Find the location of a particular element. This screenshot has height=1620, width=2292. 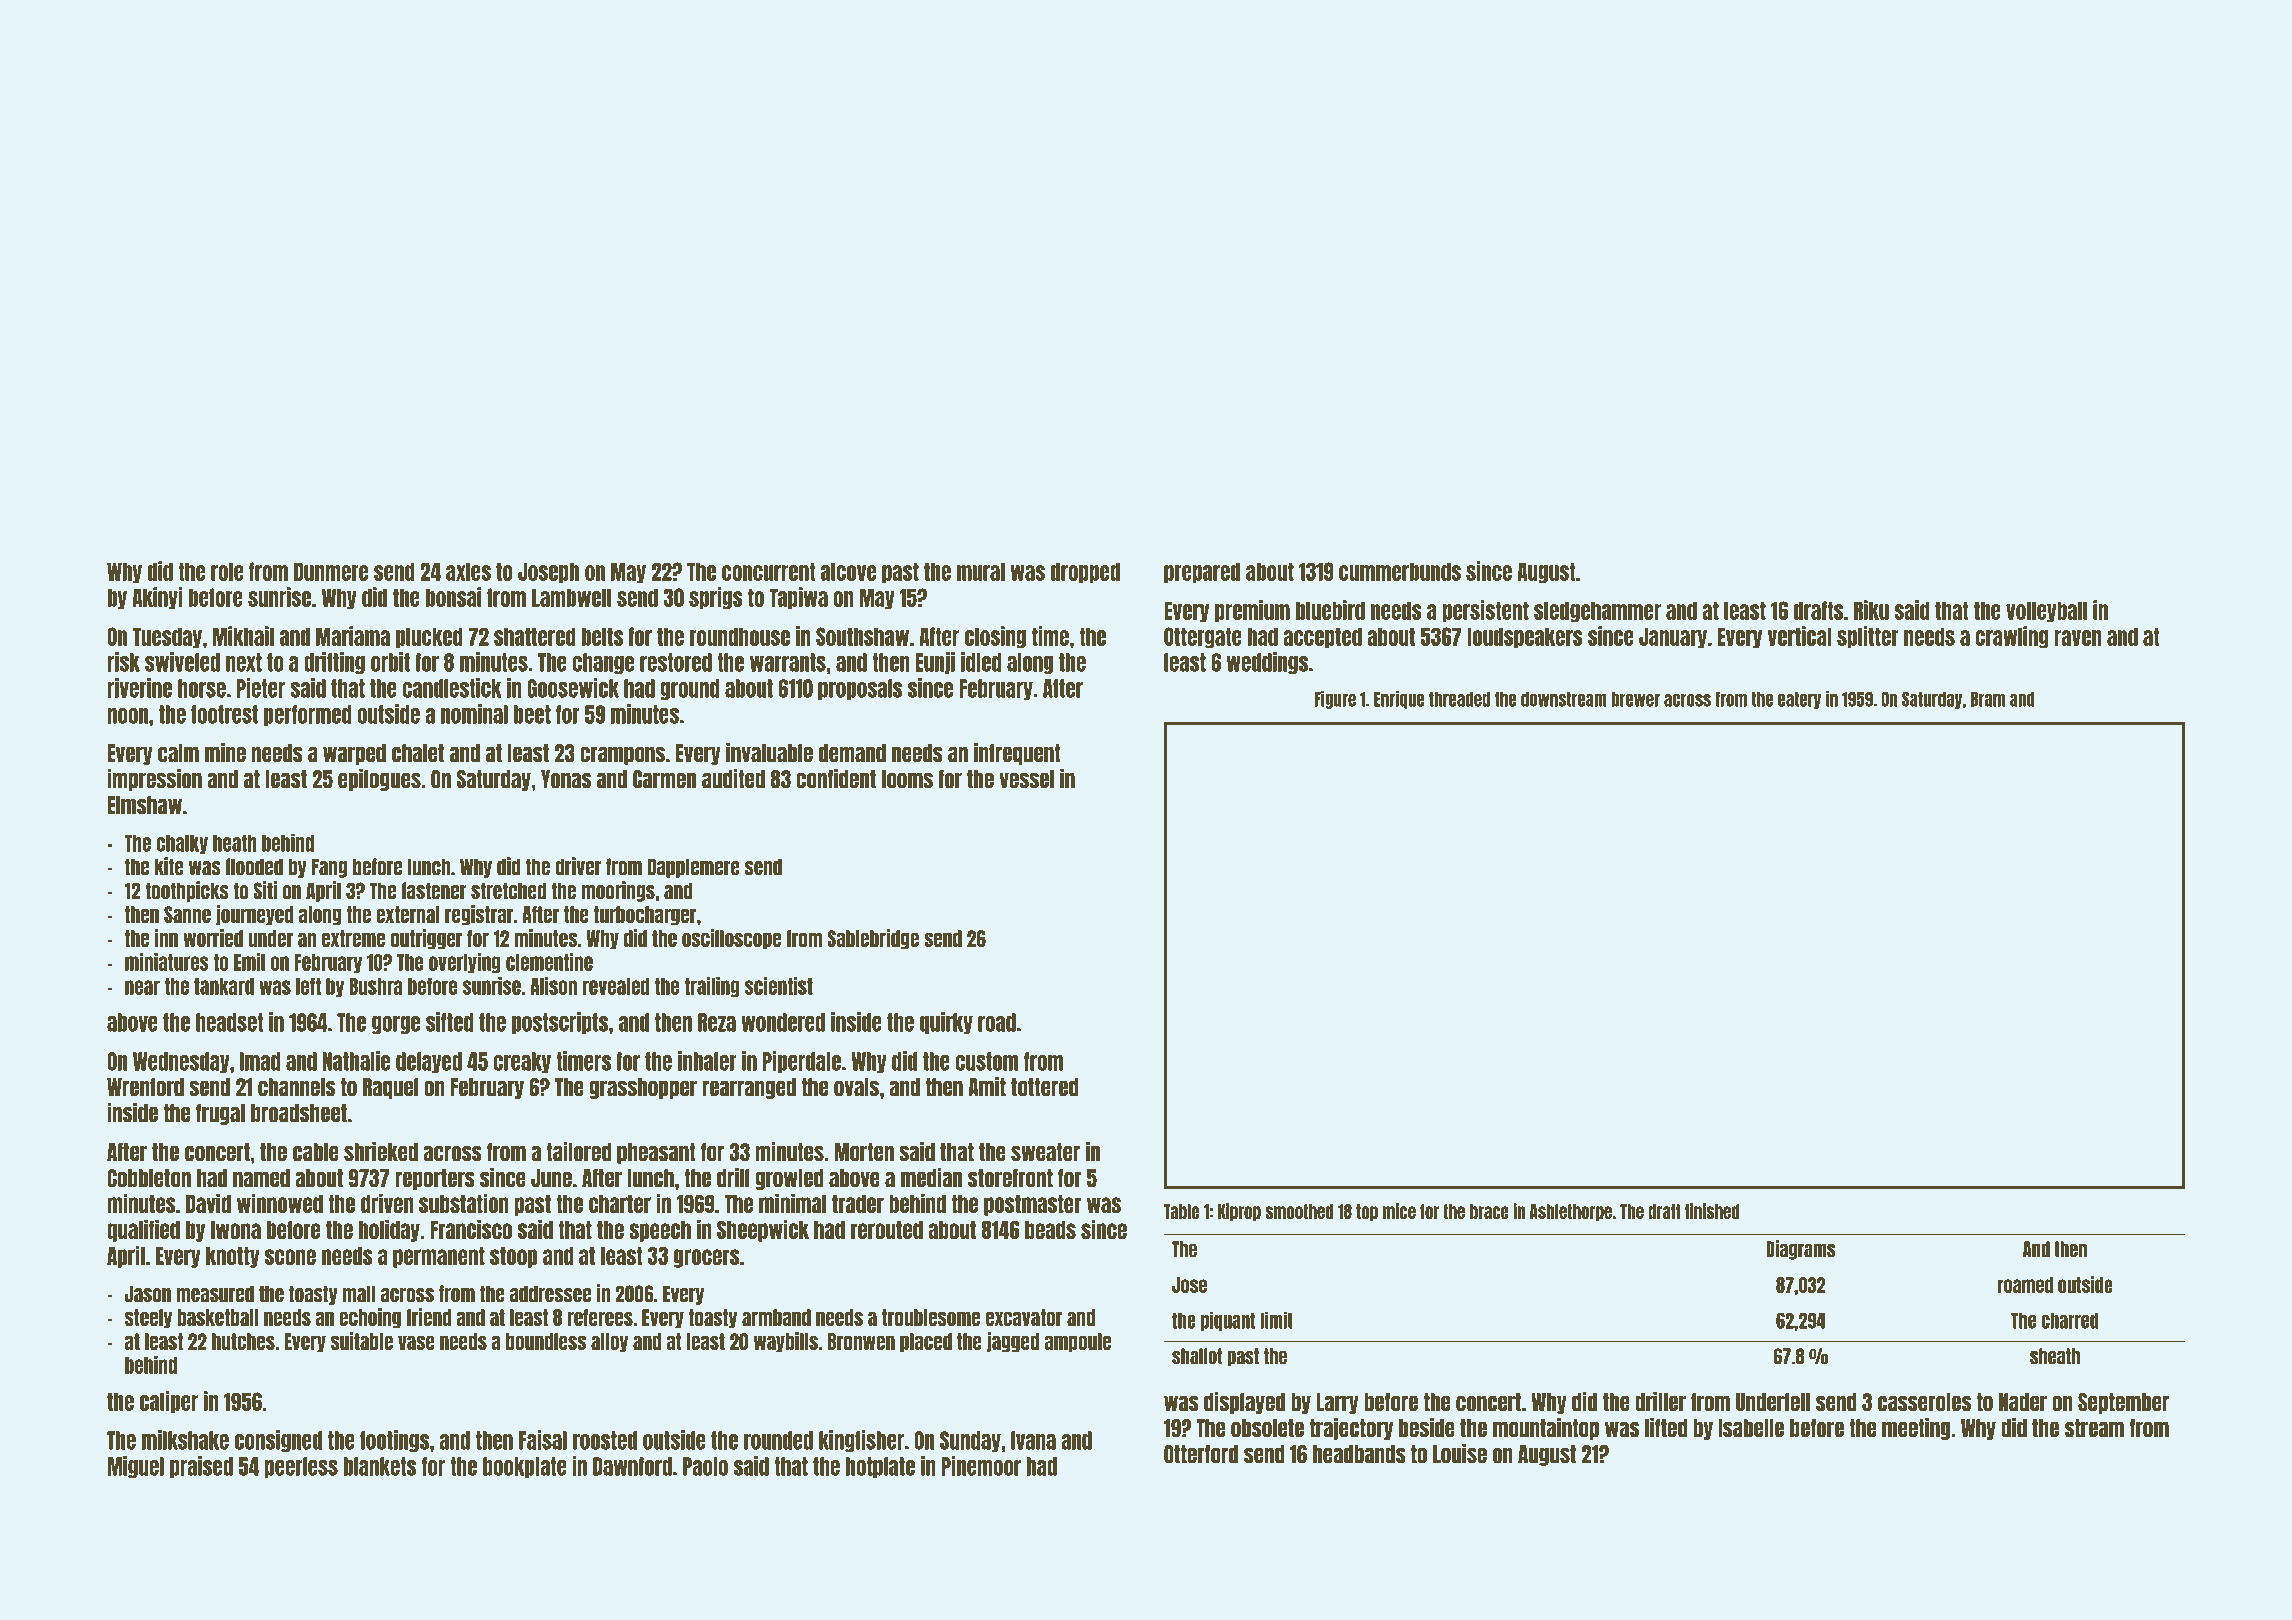

ovals is located at coordinates (856, 1087).
